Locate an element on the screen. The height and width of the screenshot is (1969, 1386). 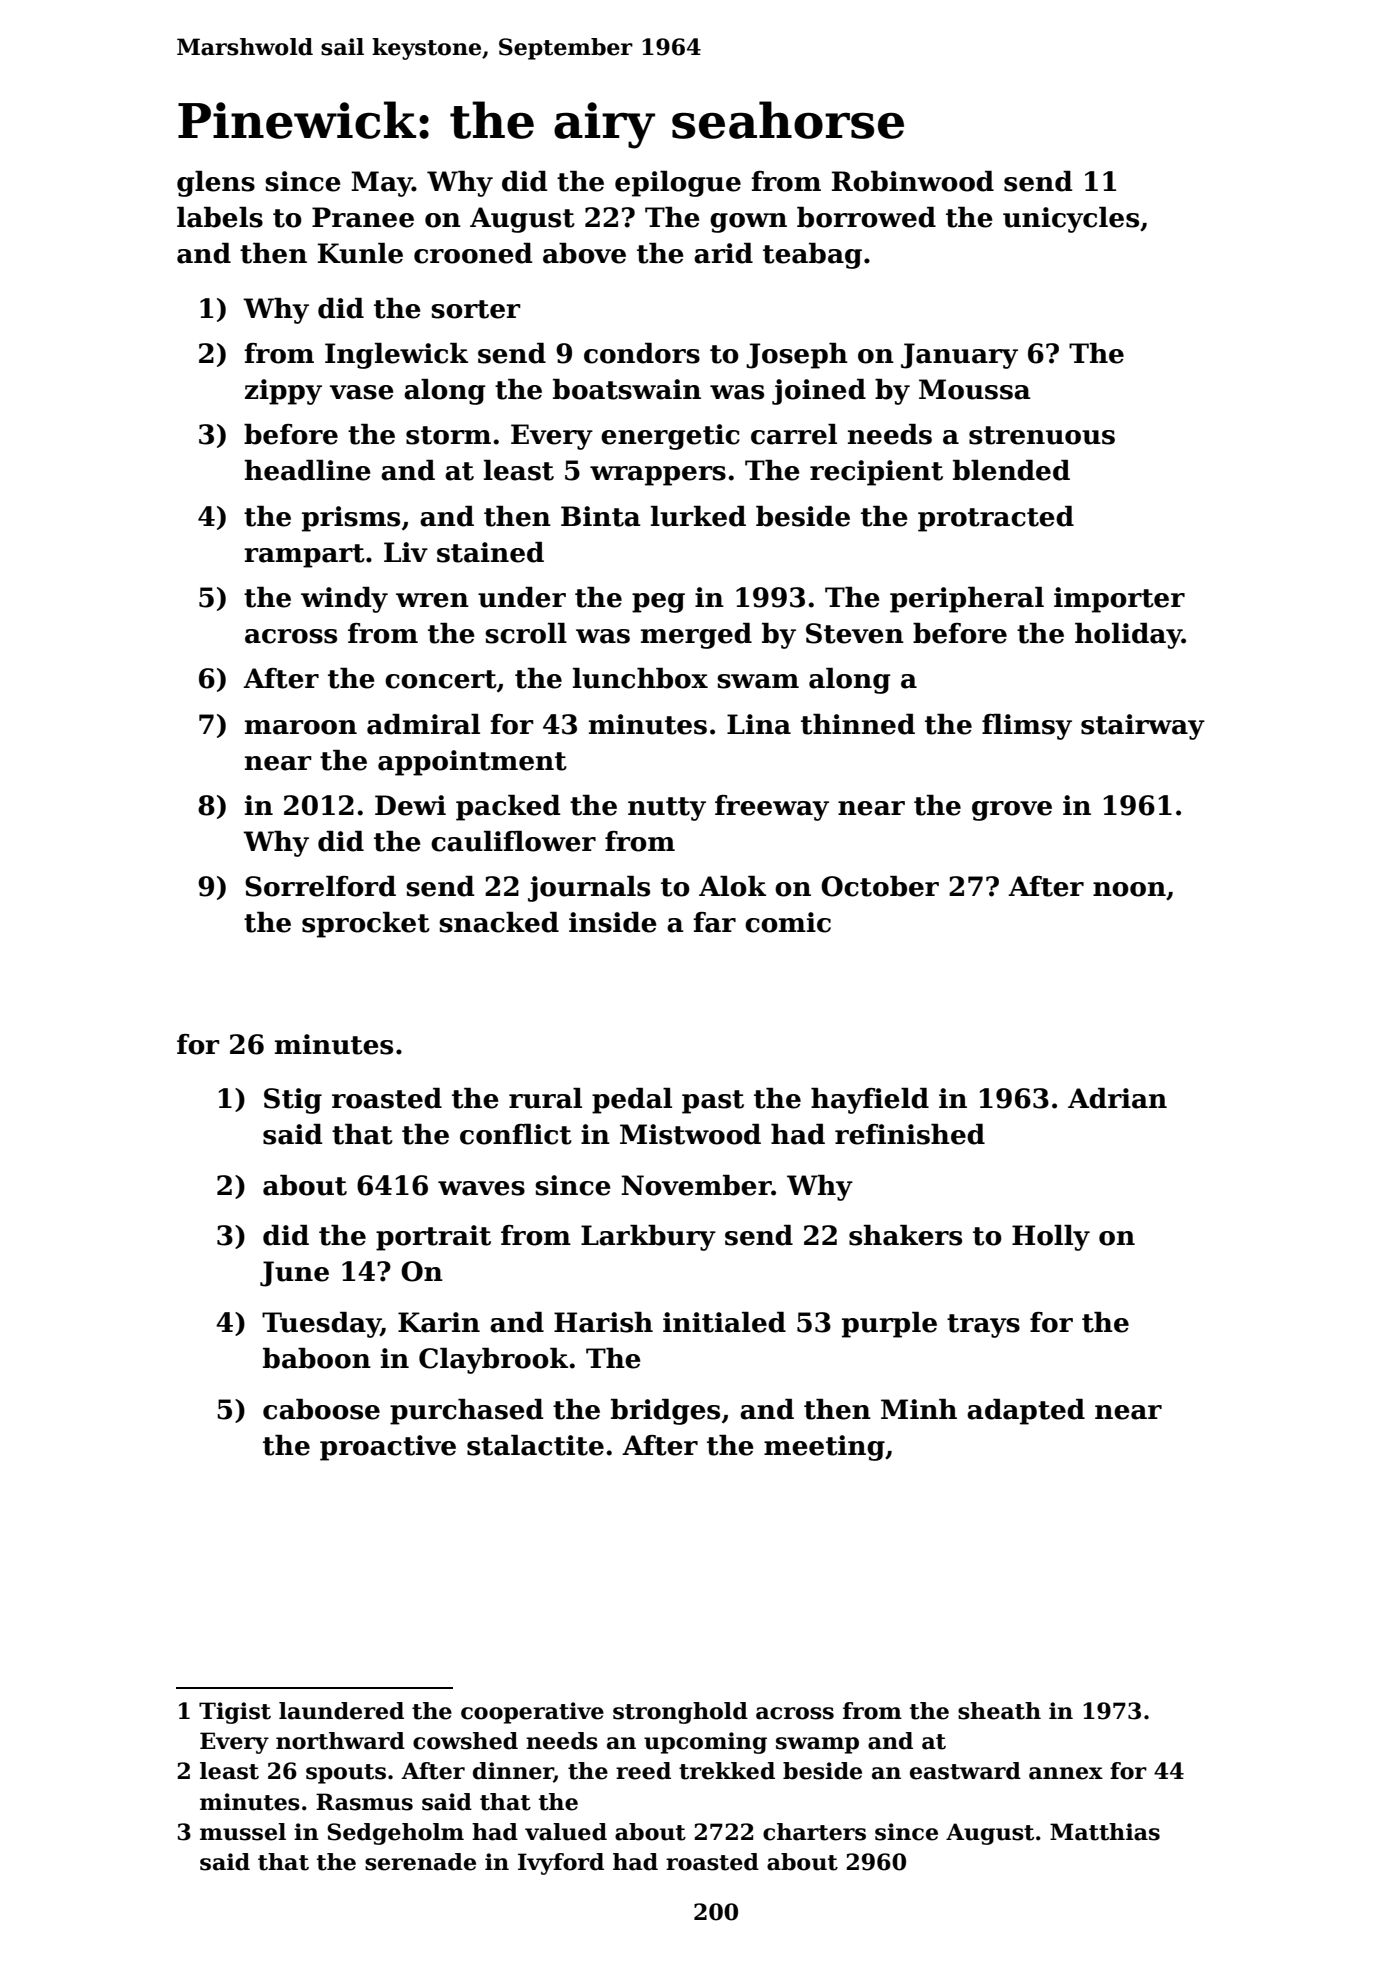
cowshed is located at coordinates (465, 1741).
